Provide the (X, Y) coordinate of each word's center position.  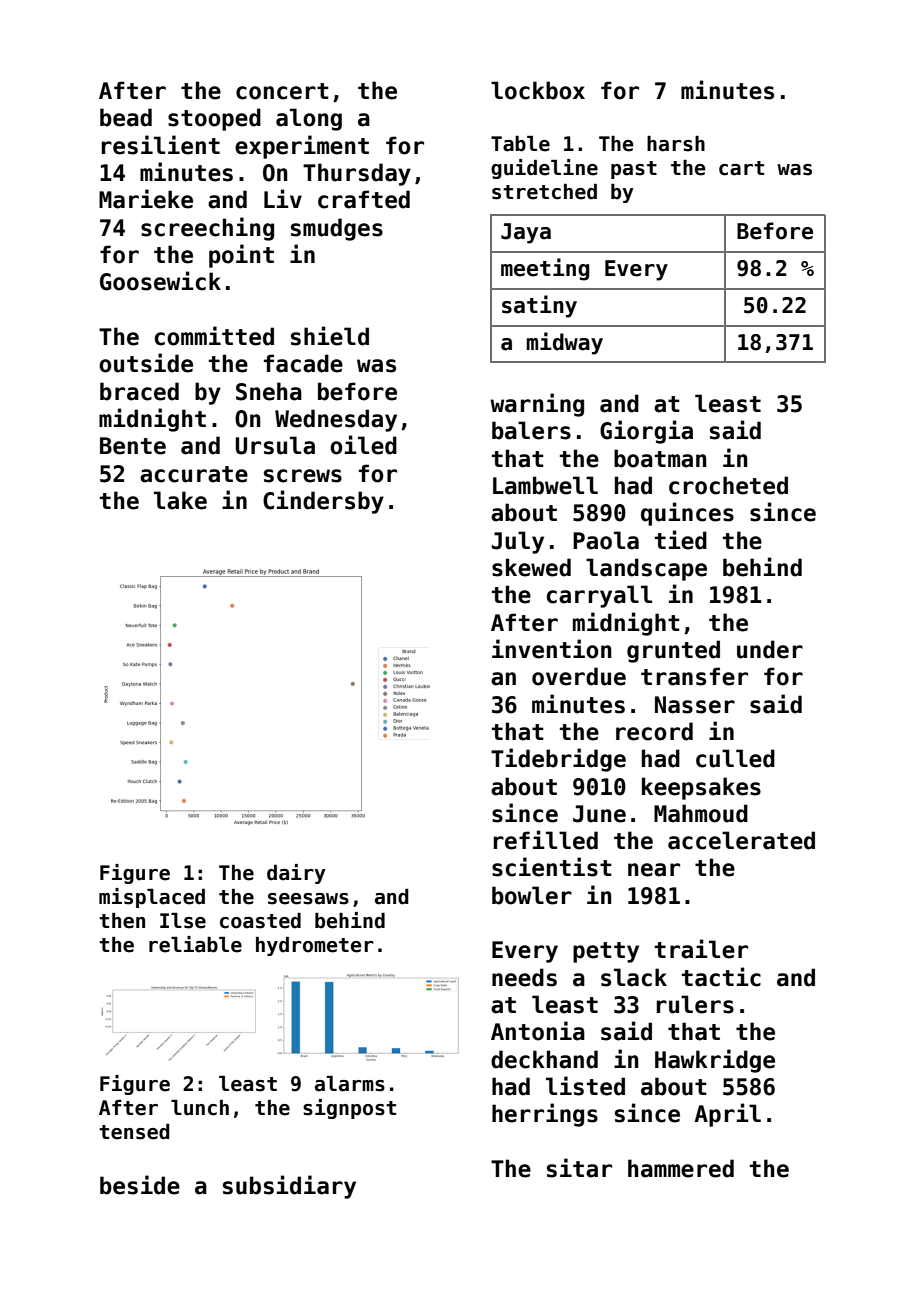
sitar (579, 1168)
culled (735, 758)
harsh (676, 144)
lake (180, 500)
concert (282, 91)
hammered (681, 1168)
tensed (134, 1132)
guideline (544, 169)
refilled (546, 840)
